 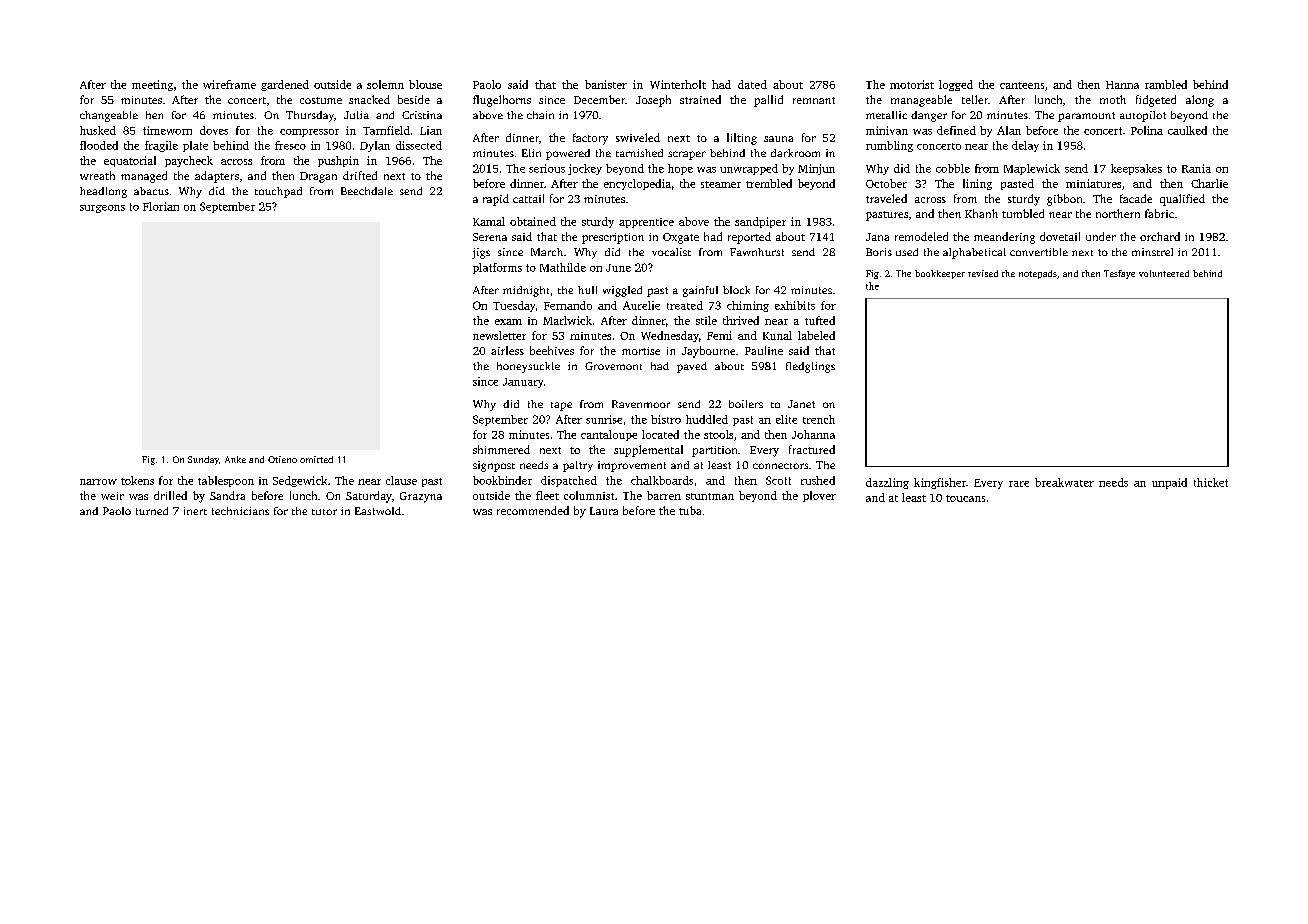 What do you see at coordinates (152, 85) in the screenshot?
I see `meeting` at bounding box center [152, 85].
